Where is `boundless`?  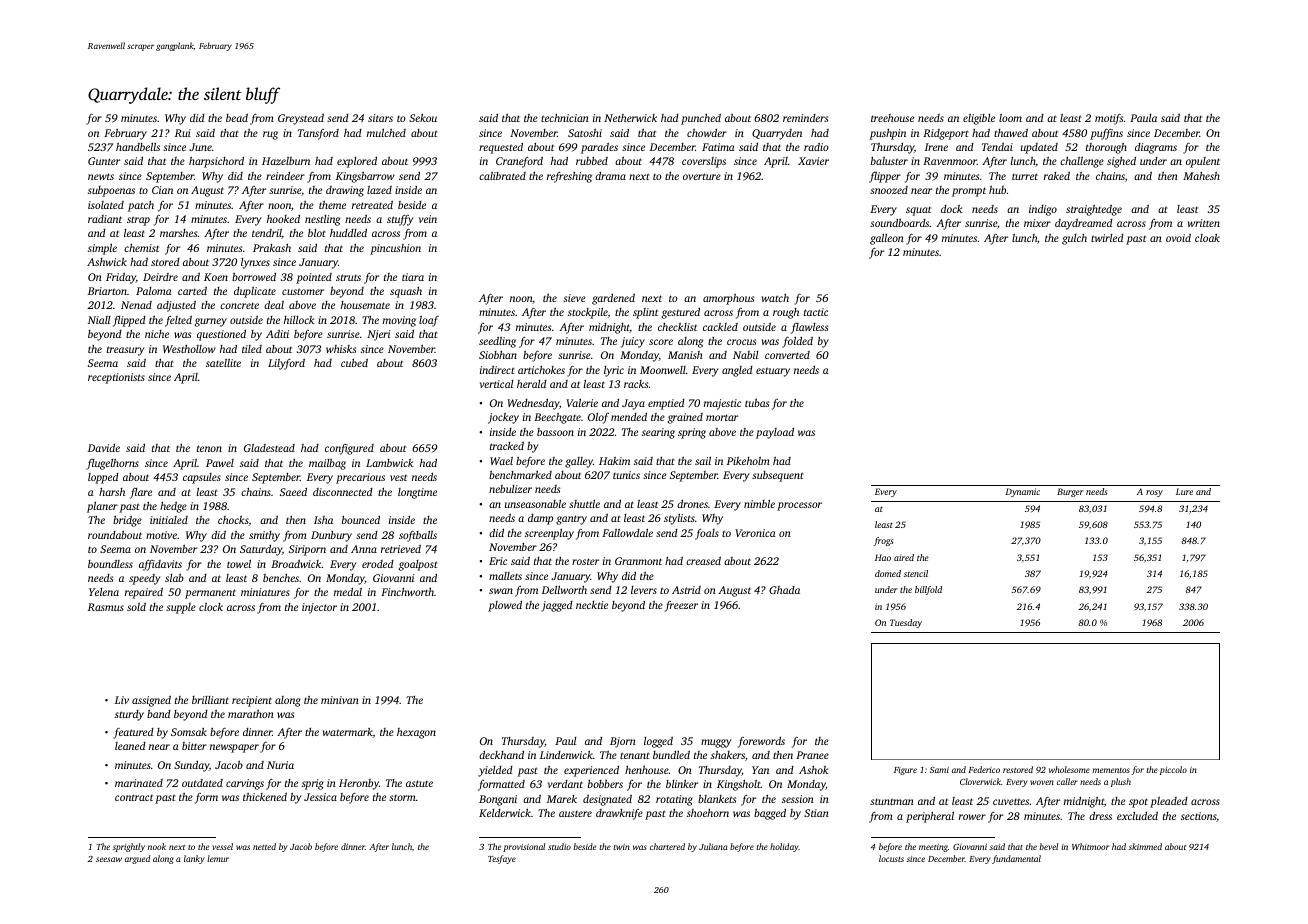 boundless is located at coordinates (110, 563).
